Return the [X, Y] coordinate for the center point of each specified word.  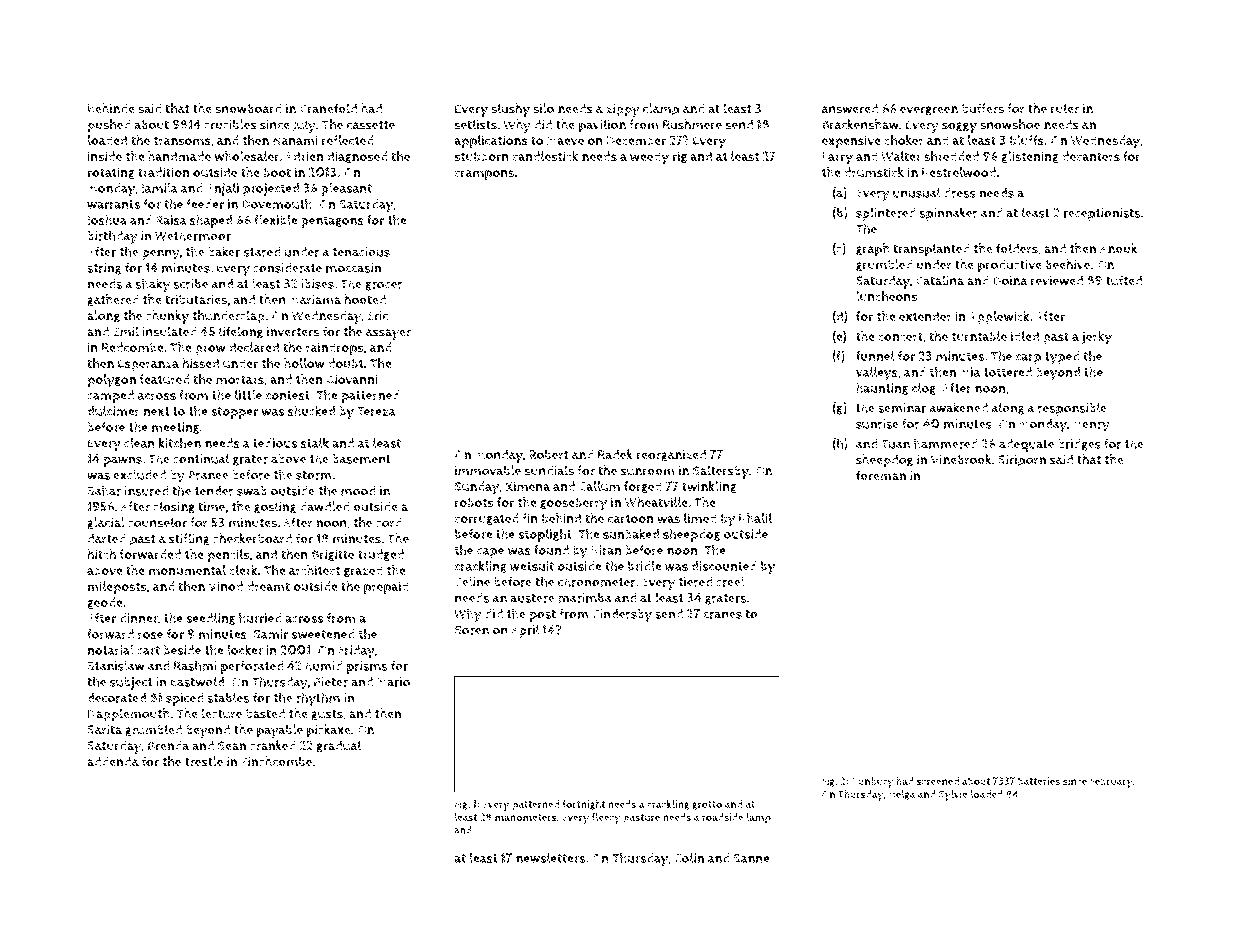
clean [139, 443]
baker [224, 251]
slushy [510, 110]
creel [730, 581]
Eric [377, 315]
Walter [901, 156]
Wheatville [656, 502]
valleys [877, 374]
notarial [111, 650]
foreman [881, 475]
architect [314, 570]
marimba [585, 598]
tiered [695, 582]
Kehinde [111, 108]
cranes [722, 615]
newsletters [550, 858]
